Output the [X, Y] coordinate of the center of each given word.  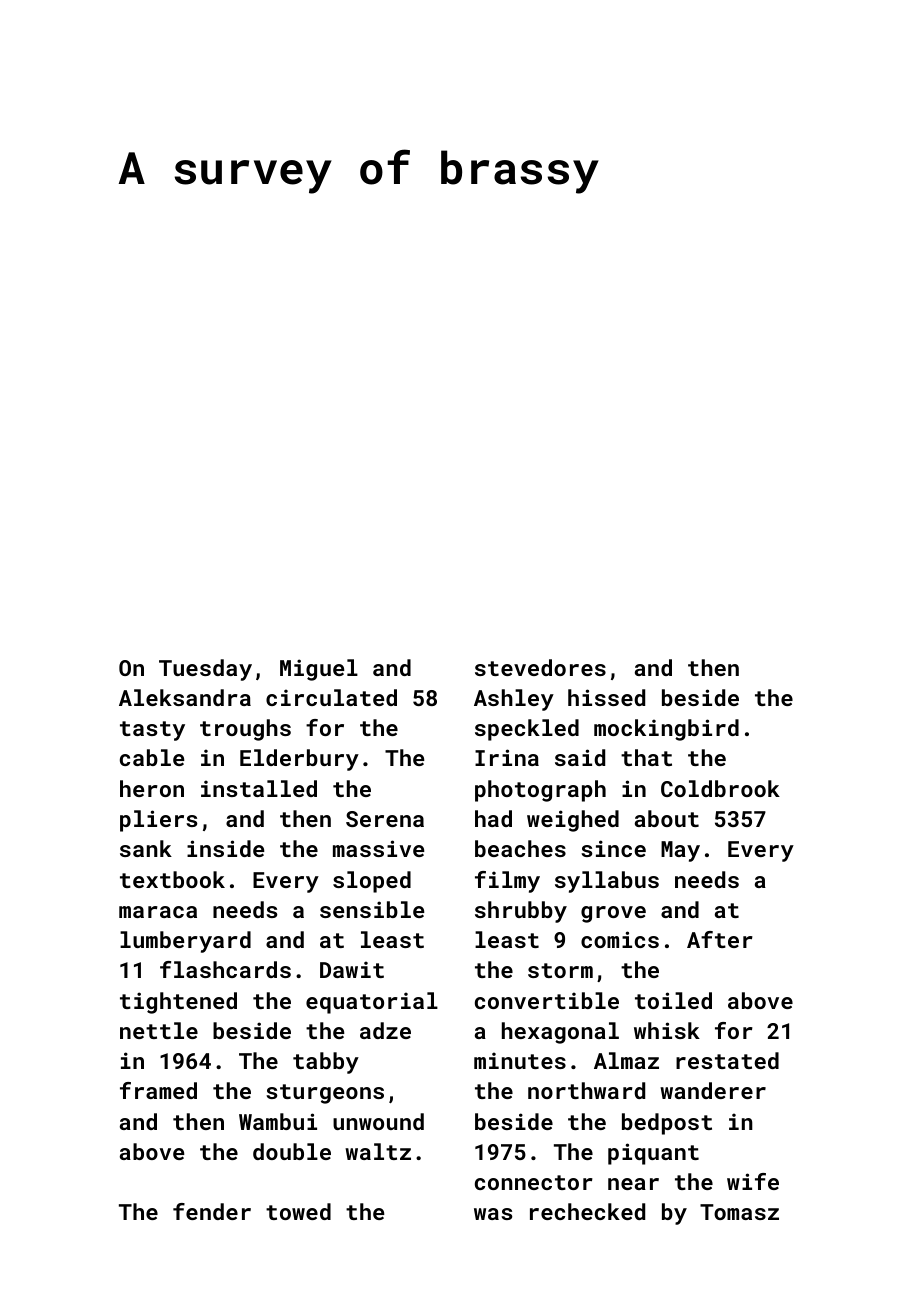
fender [212, 1211]
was [493, 1214]
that [646, 757]
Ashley [514, 700]
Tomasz [739, 1212]
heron [152, 788]
